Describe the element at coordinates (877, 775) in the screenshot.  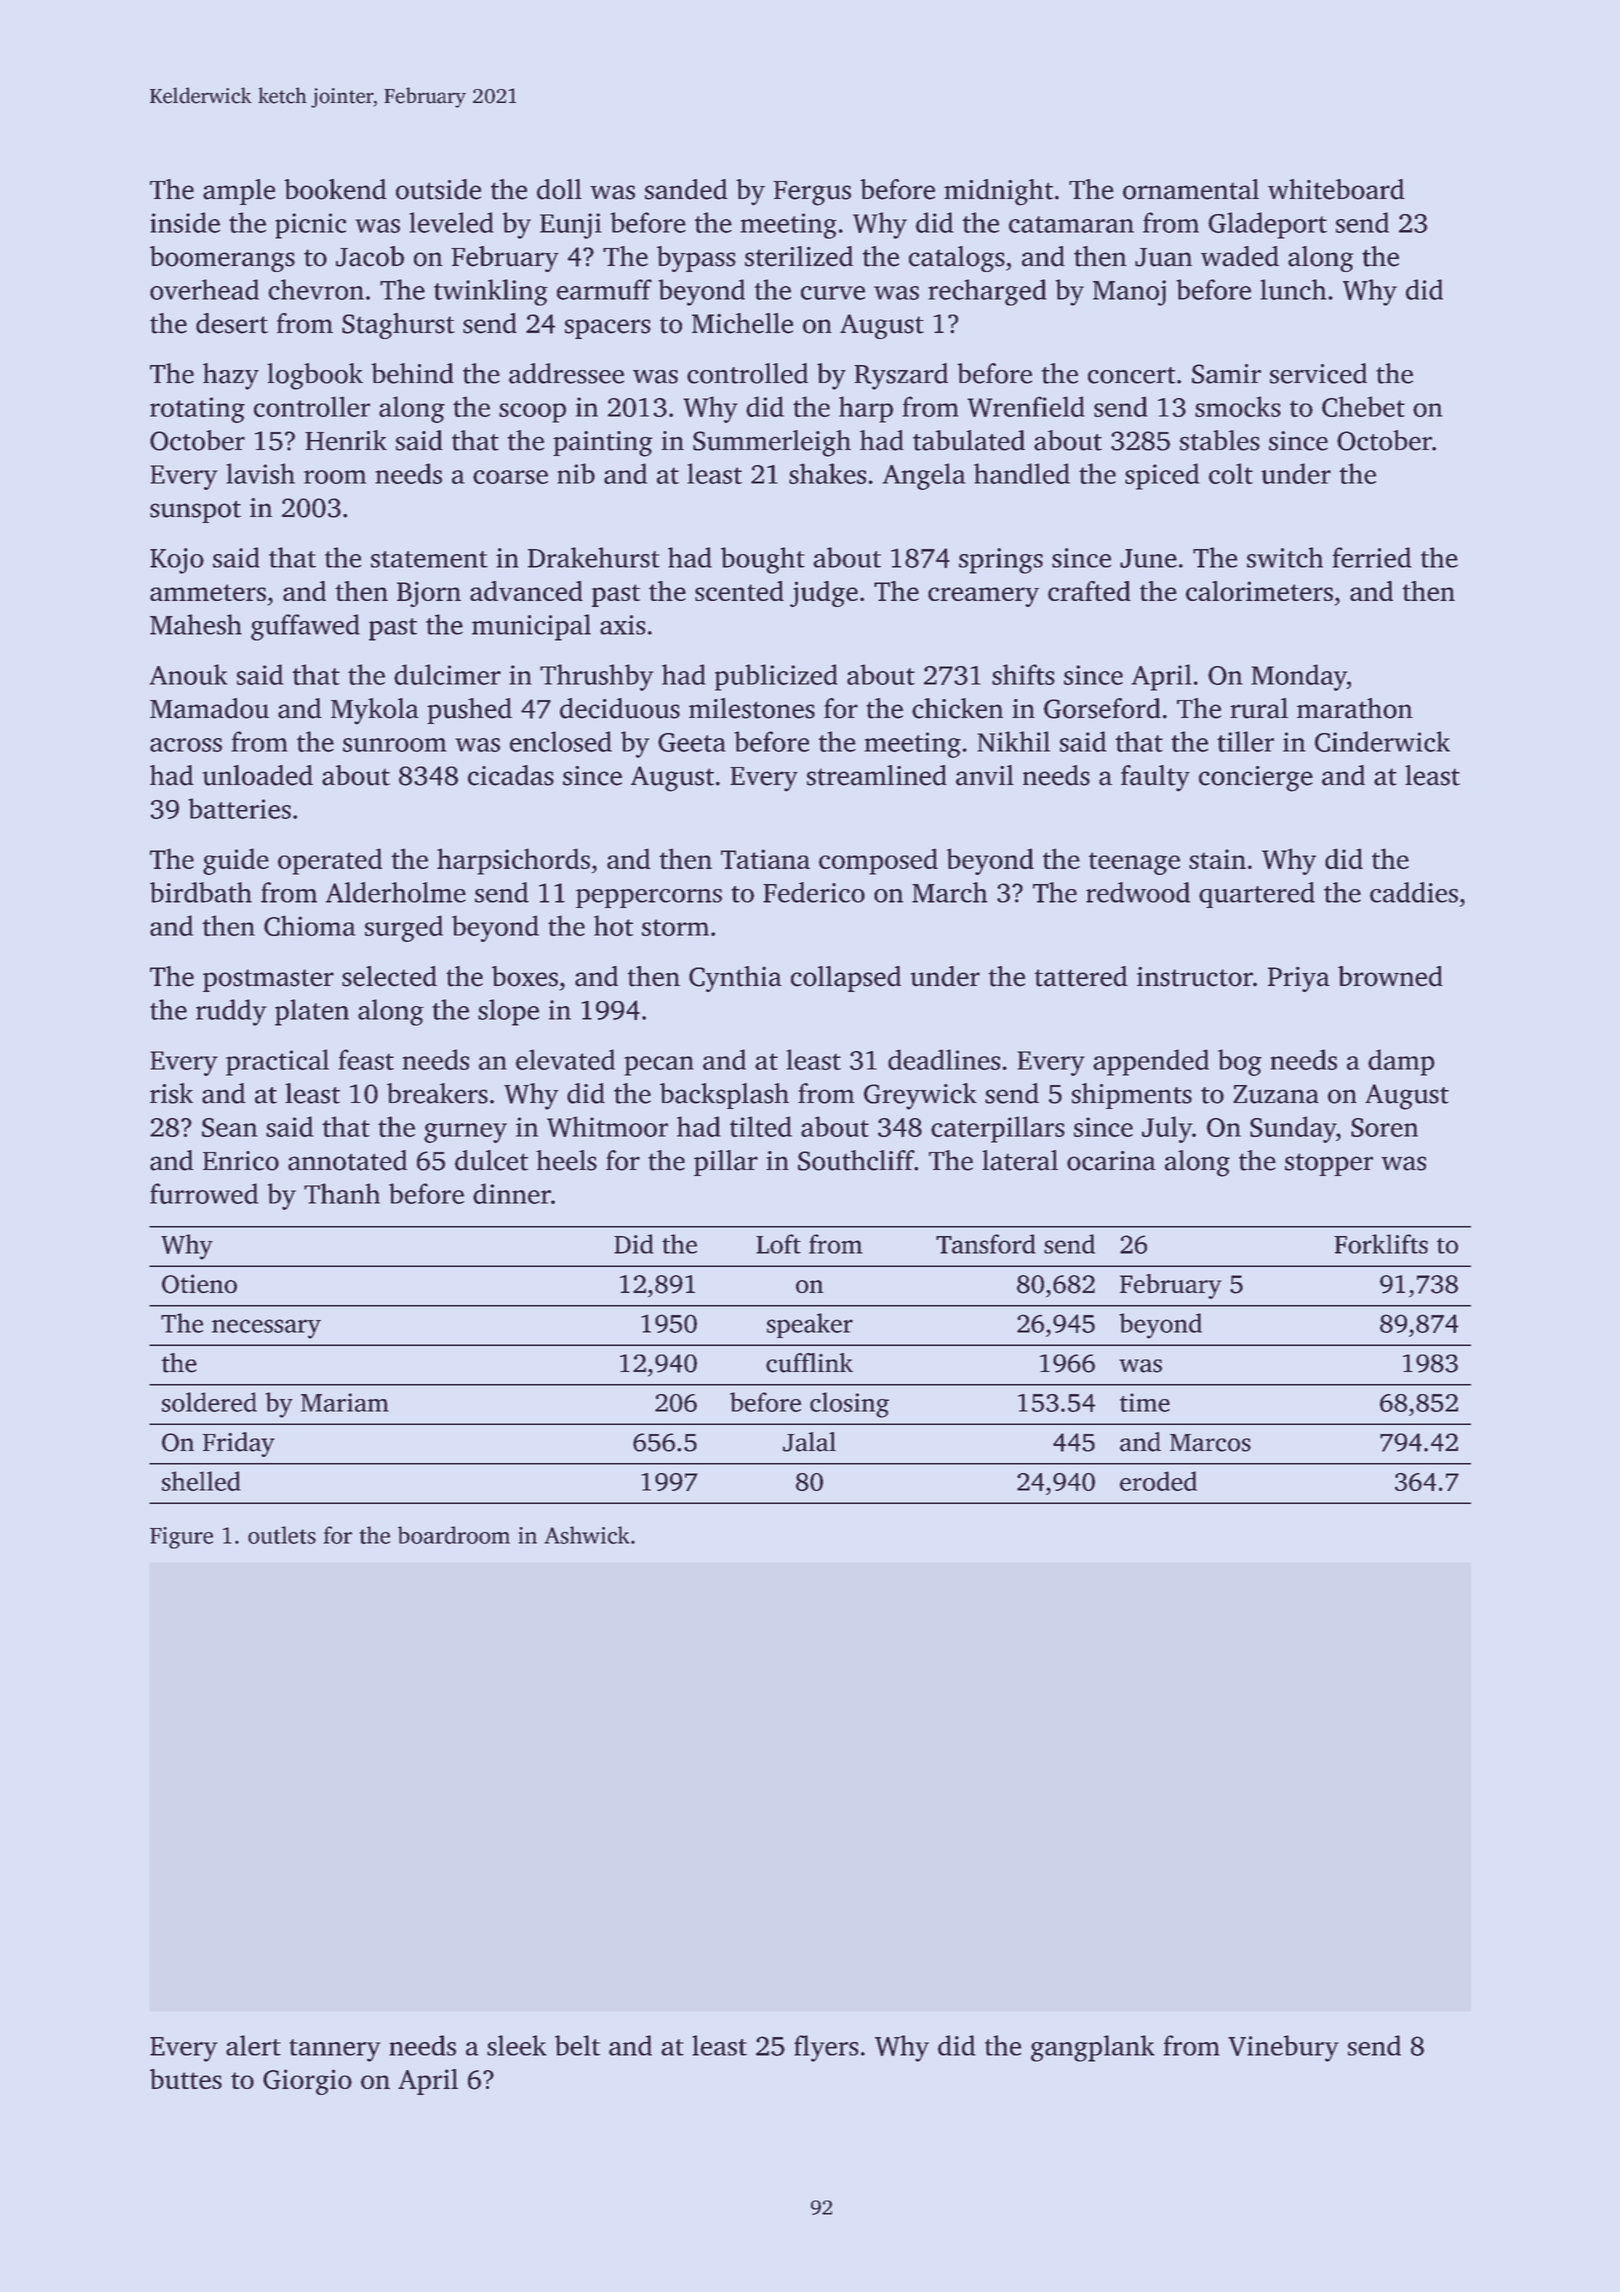
I see `streamlined` at that location.
